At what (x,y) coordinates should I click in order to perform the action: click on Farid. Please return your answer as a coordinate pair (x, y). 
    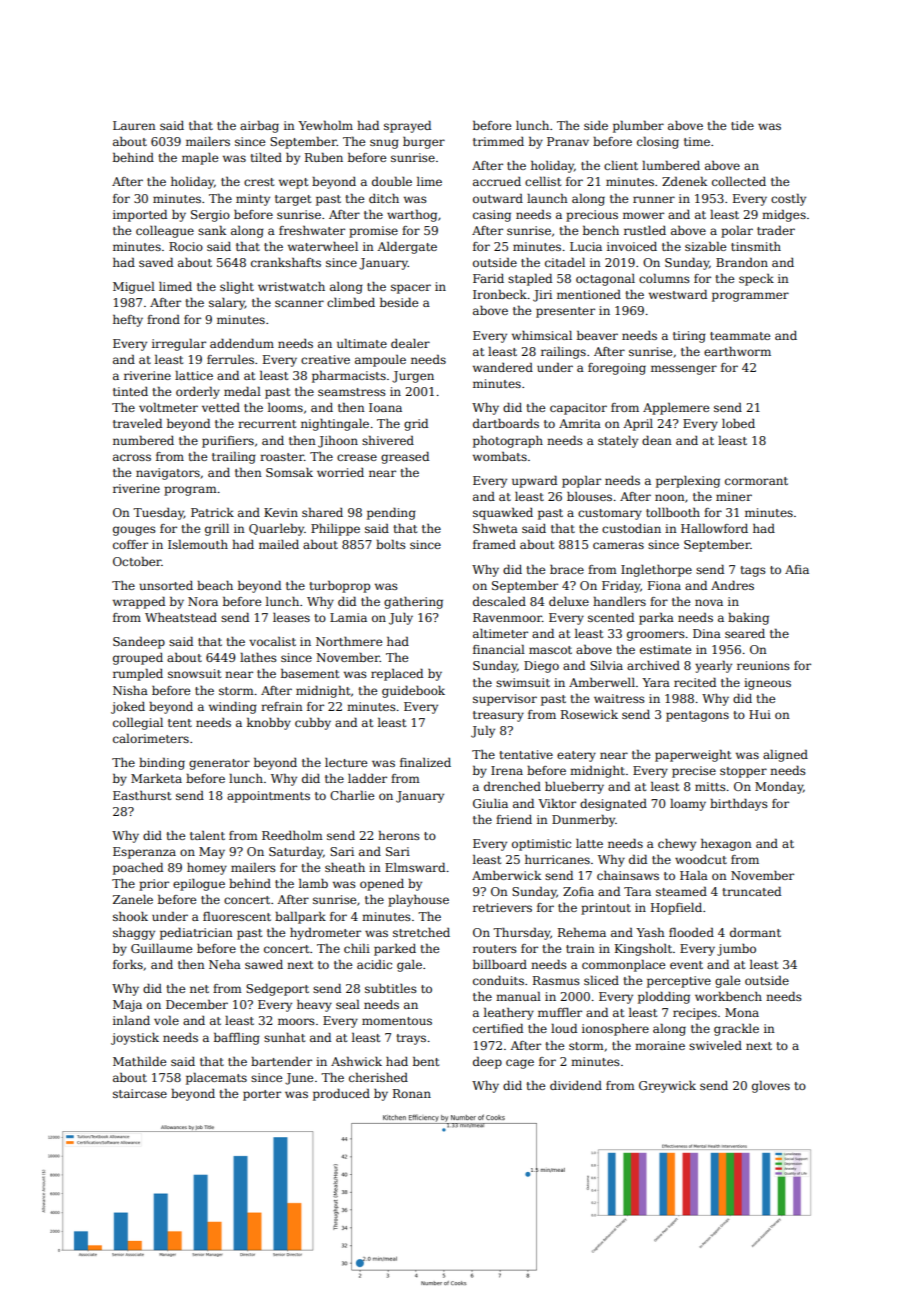
    Looking at the image, I should click on (488, 278).
